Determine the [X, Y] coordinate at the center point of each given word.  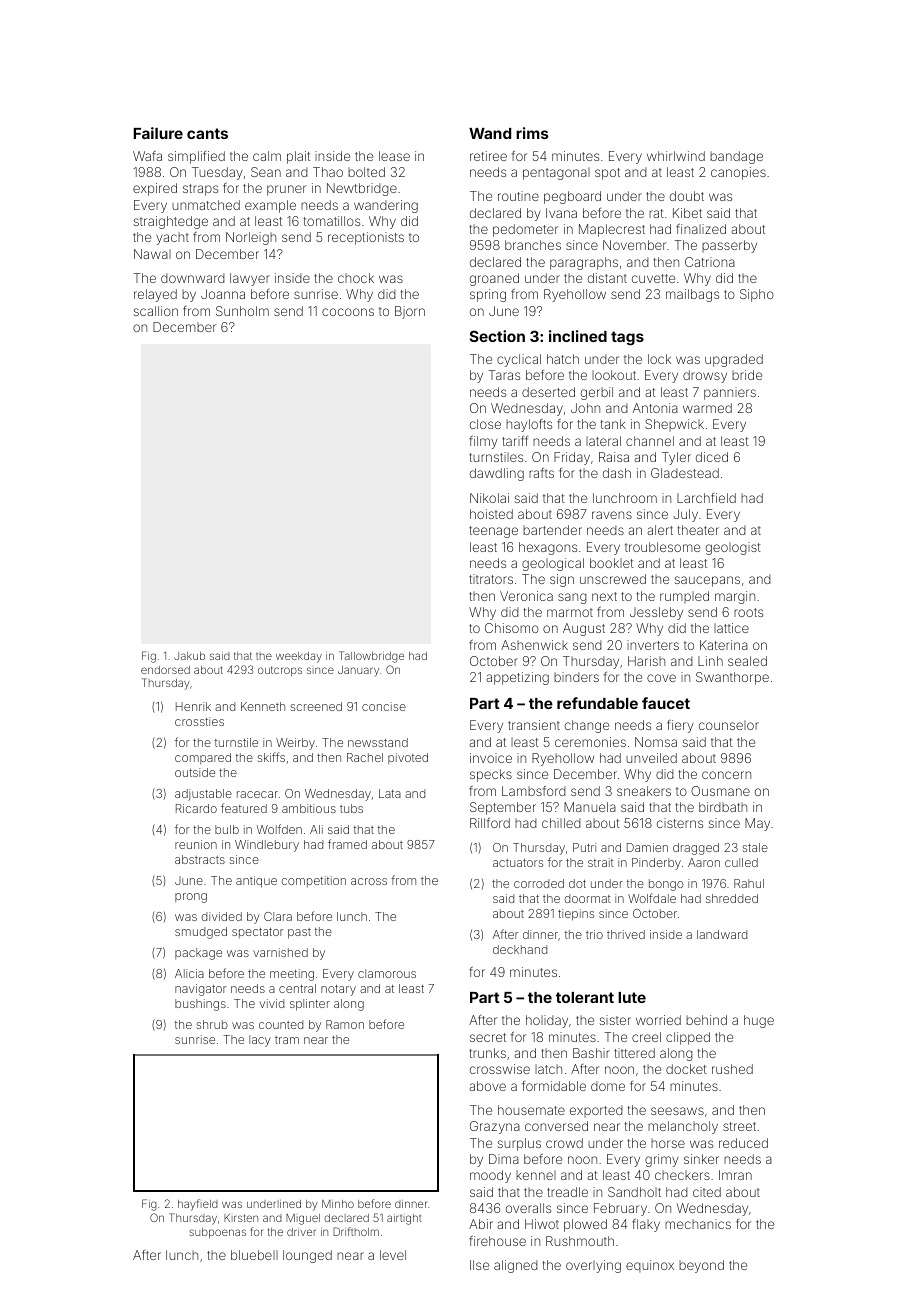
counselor [729, 725]
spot [607, 174]
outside [195, 772]
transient [534, 725]
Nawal [152, 254]
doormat [587, 898]
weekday [299, 657]
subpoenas [217, 1233]
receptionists [366, 238]
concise [384, 706]
